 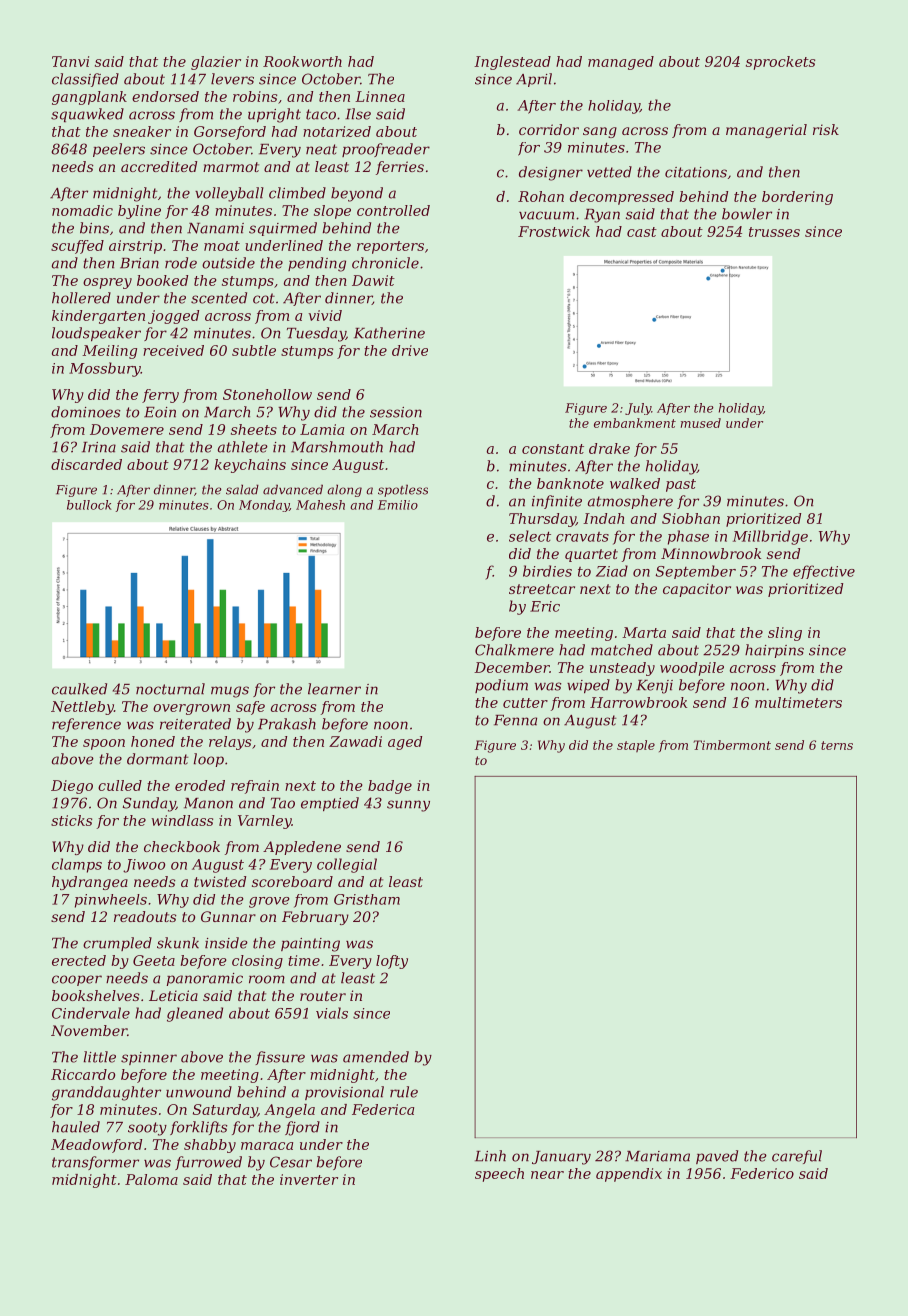 What do you see at coordinates (89, 505) in the screenshot?
I see `bullock` at bounding box center [89, 505].
